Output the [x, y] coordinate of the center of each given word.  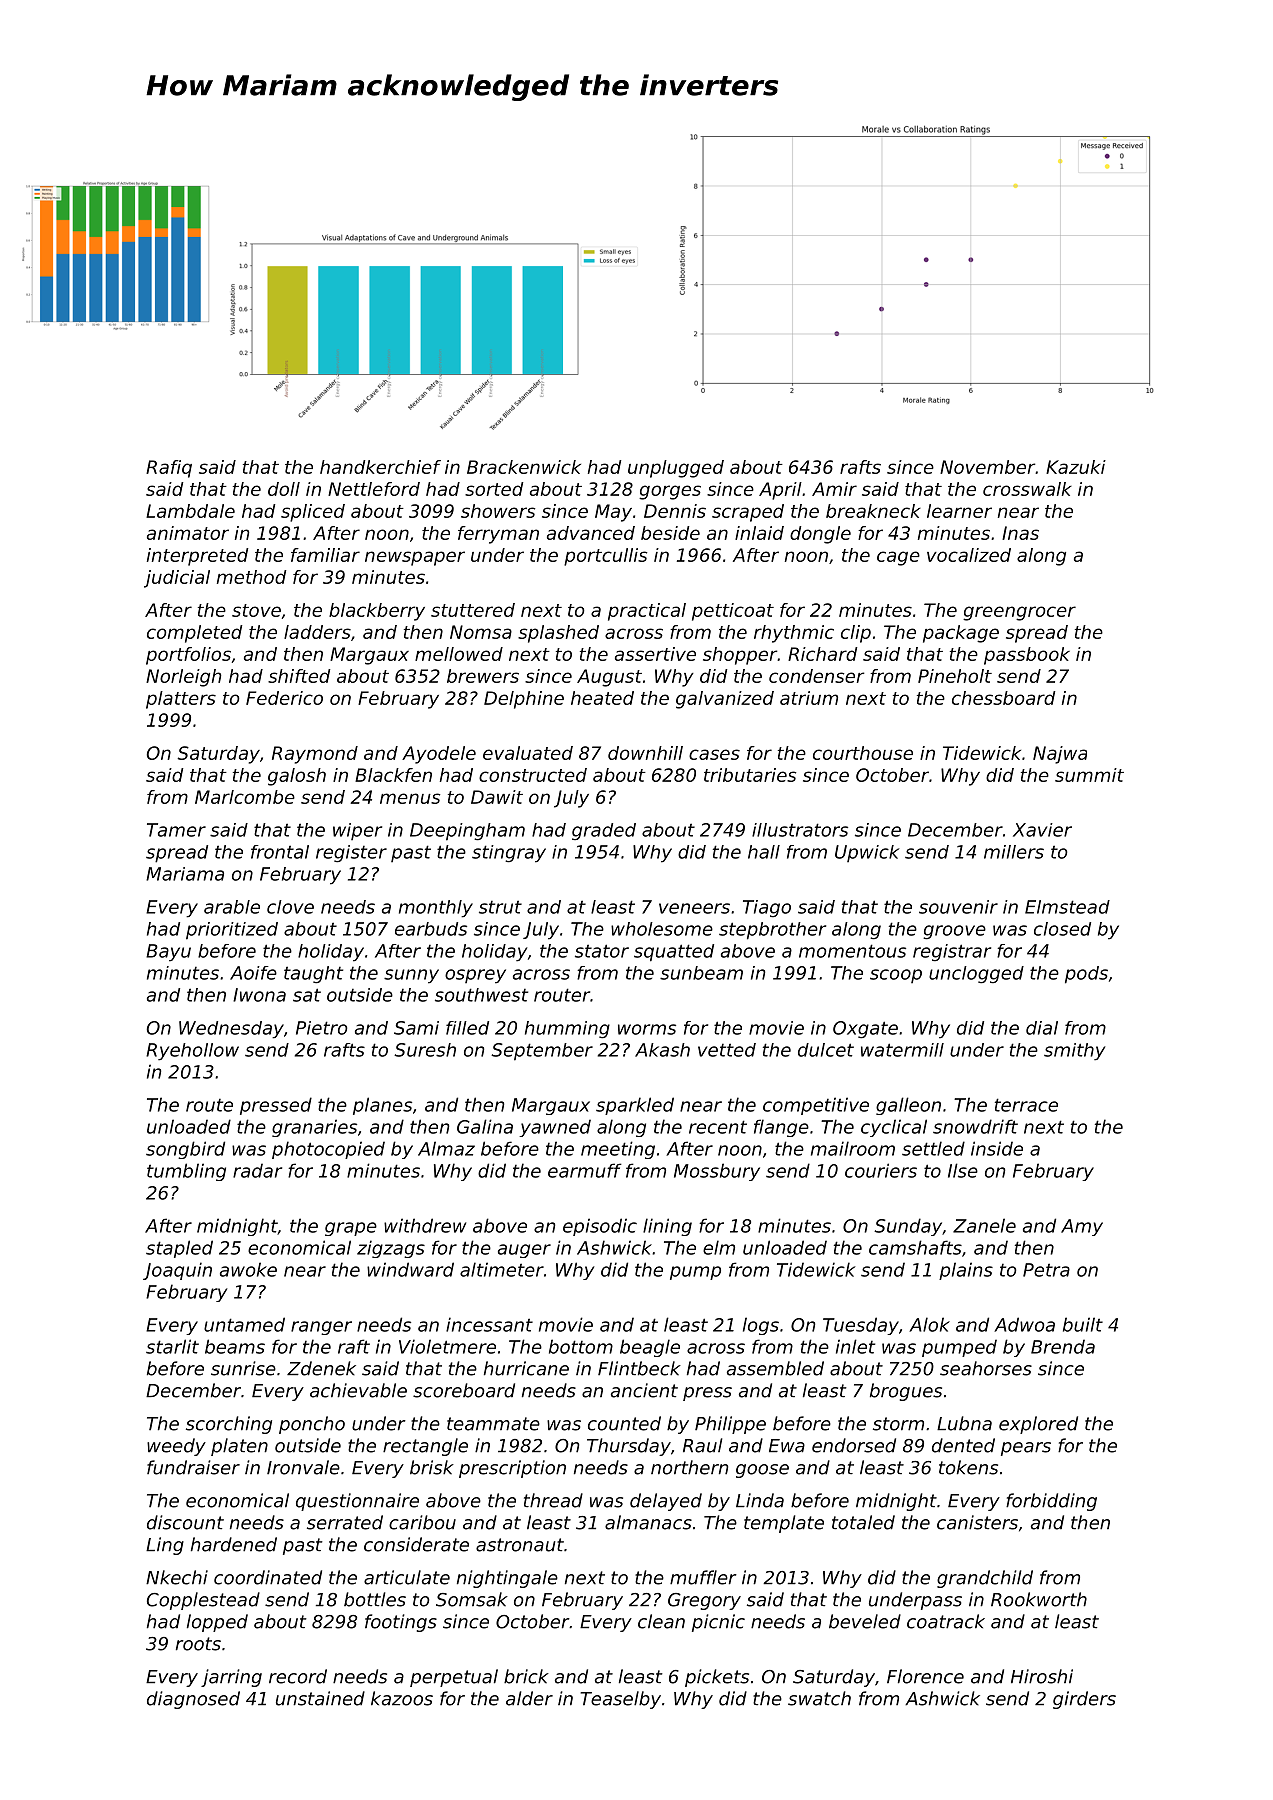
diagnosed [193, 1700]
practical [647, 612]
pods [1086, 975]
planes [382, 1106]
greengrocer [1019, 613]
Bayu [168, 953]
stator [602, 951]
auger [524, 1251]
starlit [172, 1346]
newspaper [415, 558]
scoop [896, 976]
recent [718, 1127]
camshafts [915, 1247]
